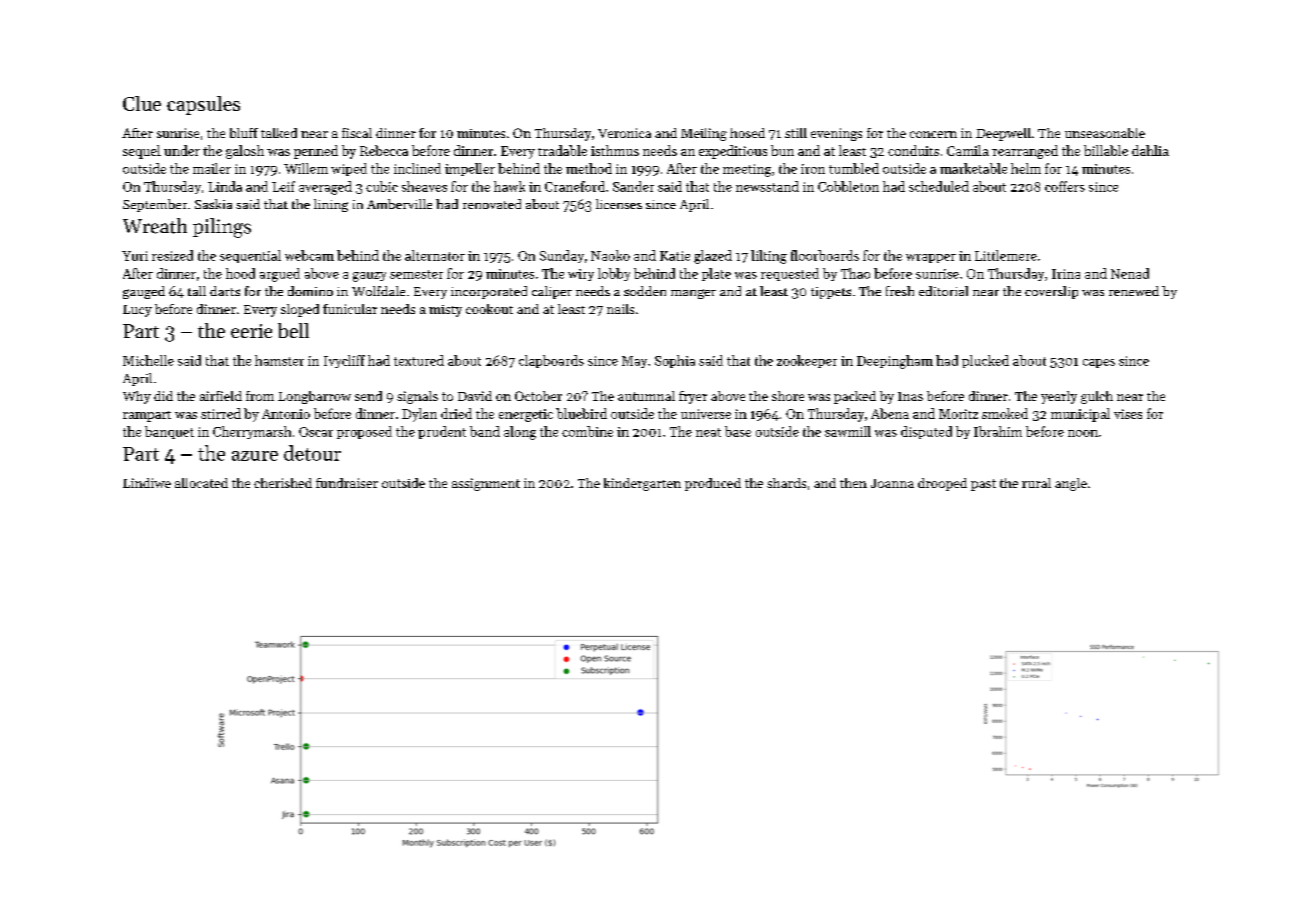  I want to click on isthmus, so click(615, 150).
